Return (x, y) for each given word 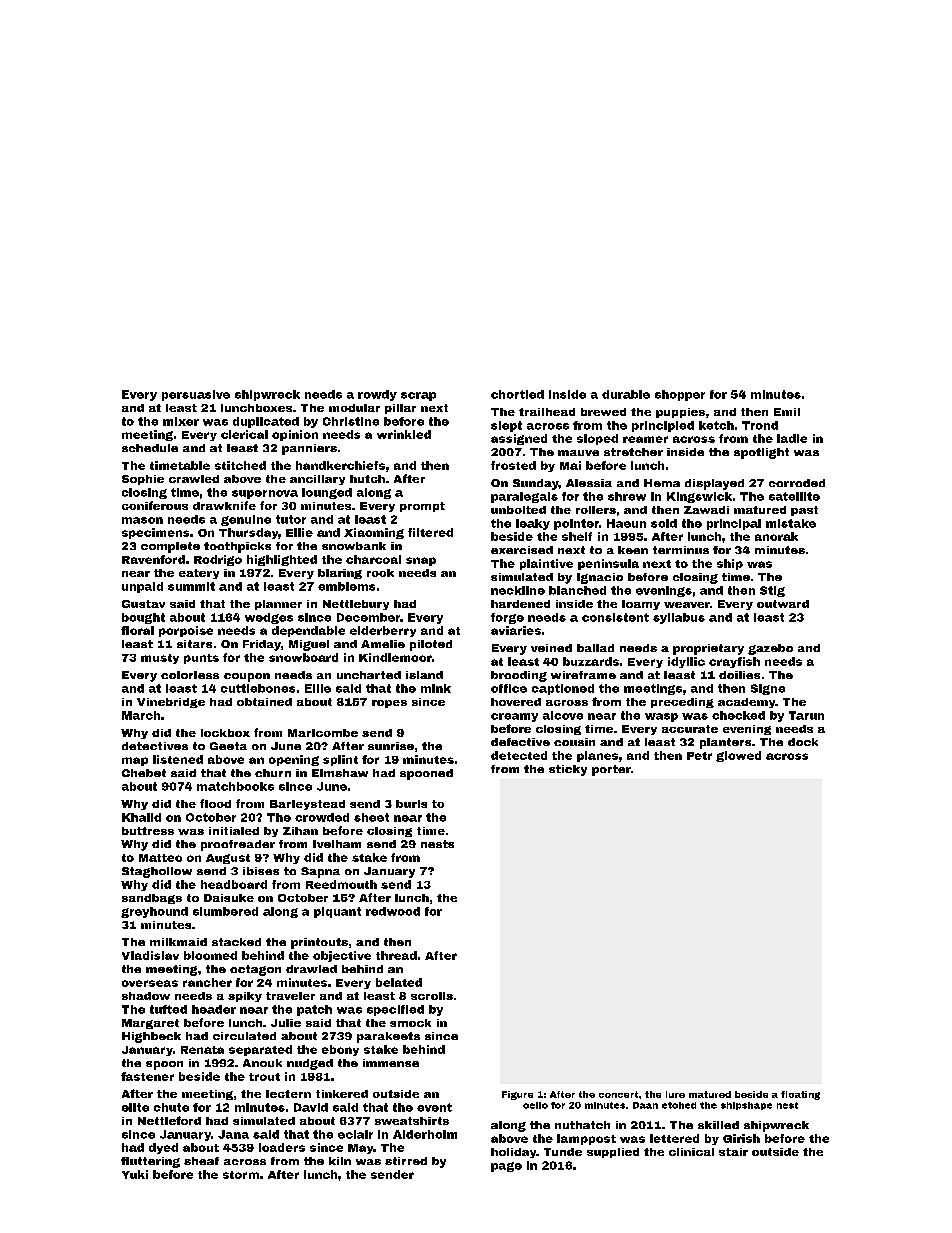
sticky (568, 770)
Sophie (143, 480)
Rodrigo (218, 560)
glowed (738, 756)
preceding (682, 703)
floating (800, 1095)
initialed (234, 831)
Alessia (589, 483)
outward (783, 604)
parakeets (388, 1037)
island (424, 675)
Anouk (262, 1063)
